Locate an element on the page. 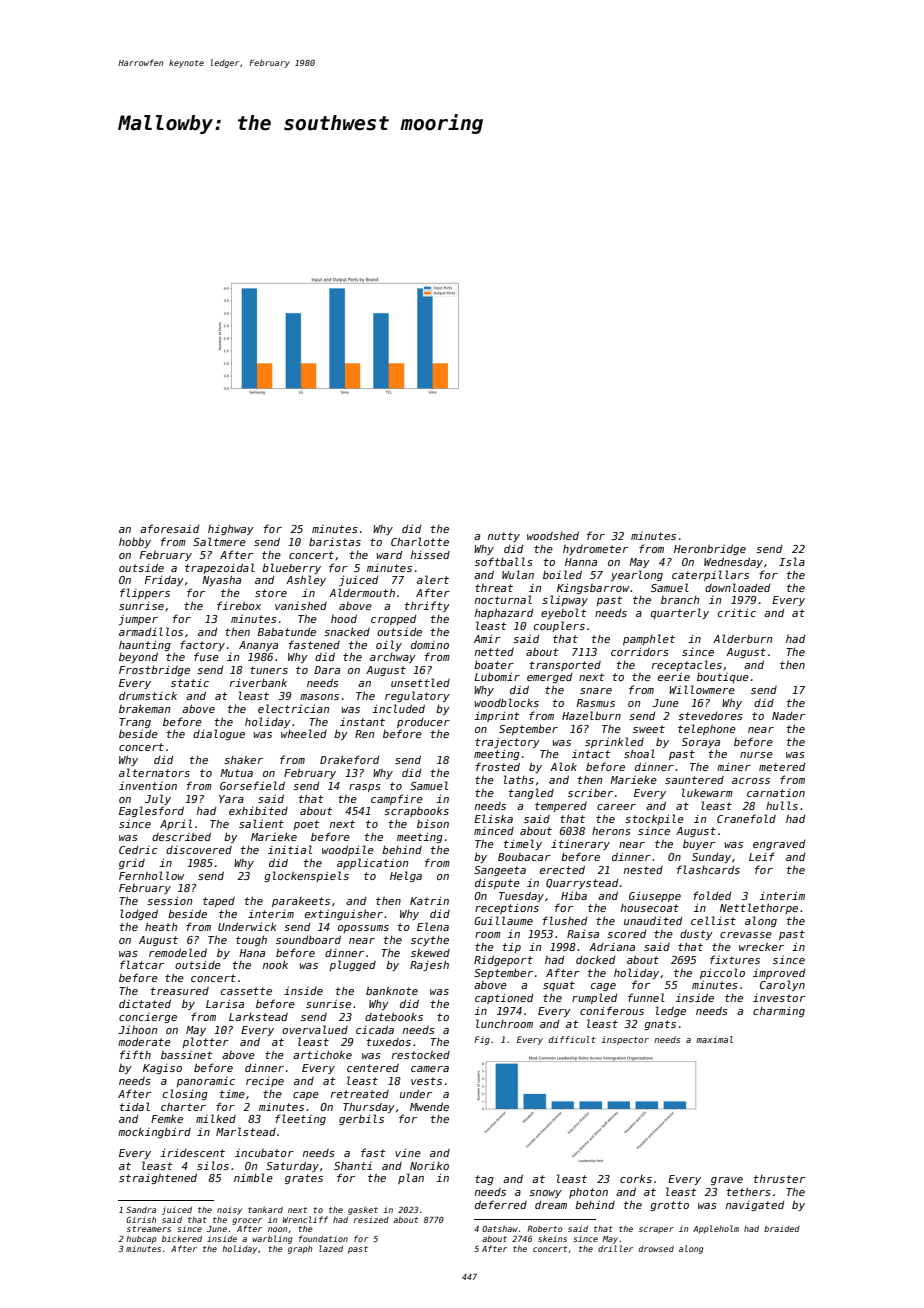 The height and width of the page is (1308, 924). nutty is located at coordinates (504, 537).
